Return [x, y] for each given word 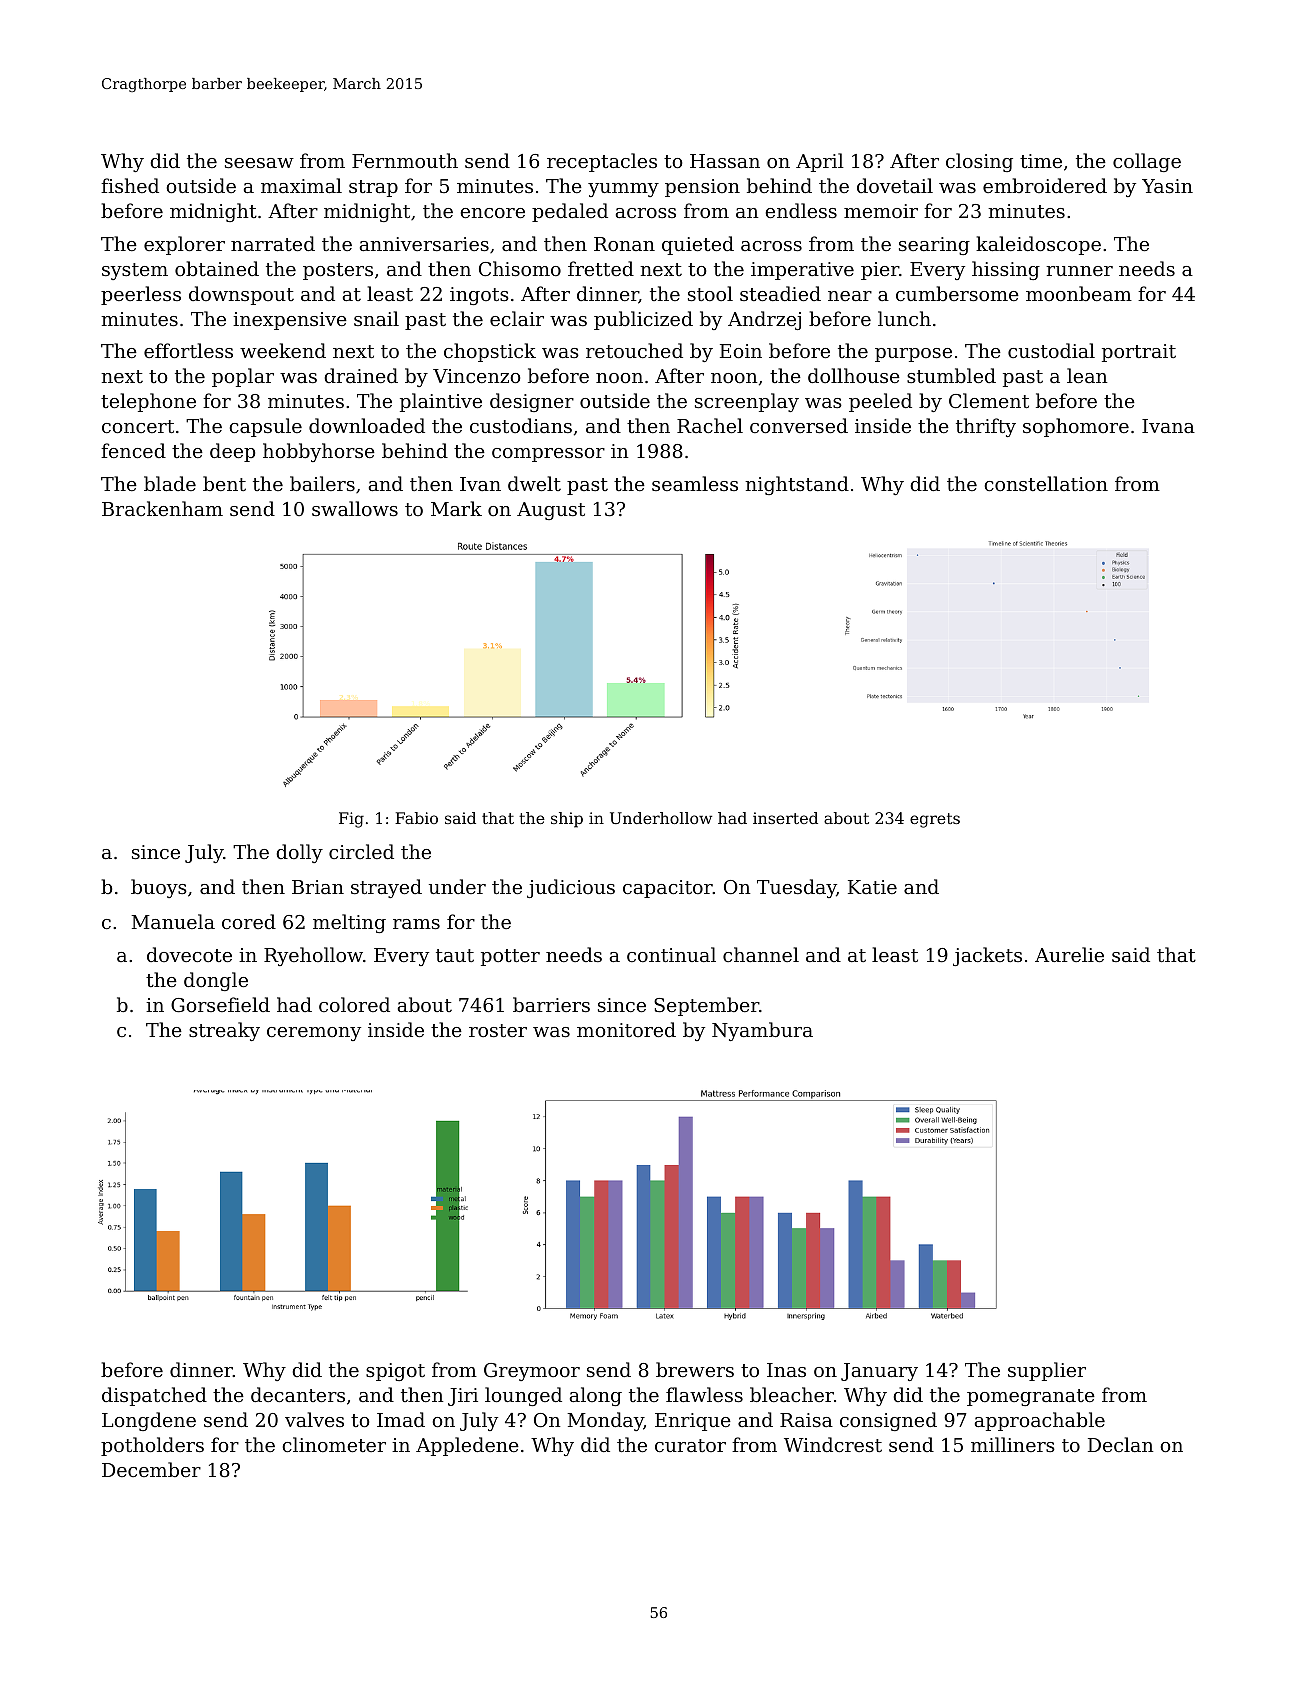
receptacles [602, 162]
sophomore [1076, 427]
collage [1147, 162]
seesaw [259, 163]
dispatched [154, 1396]
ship [567, 820]
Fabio [416, 818]
